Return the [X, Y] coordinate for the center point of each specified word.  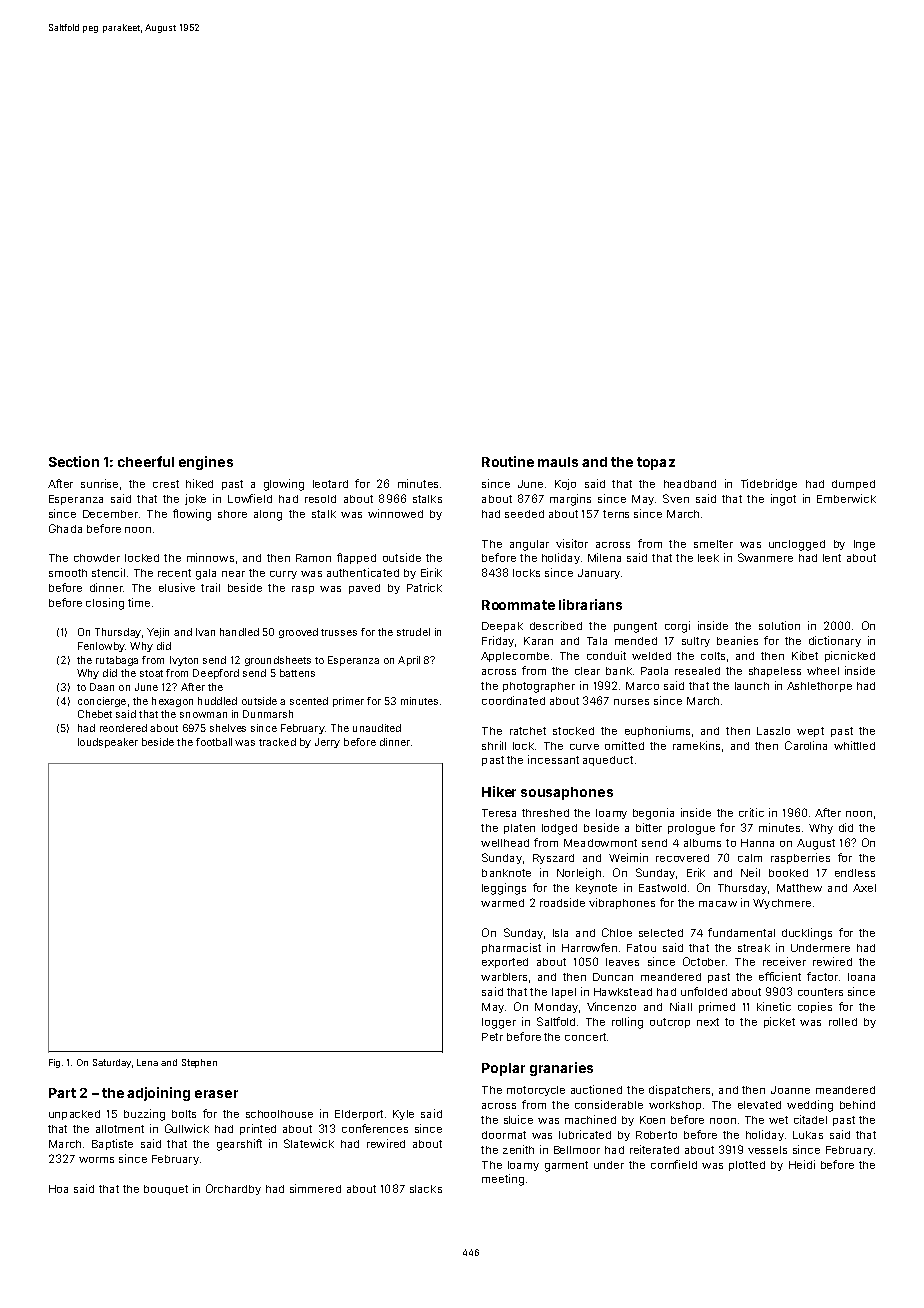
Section [74, 461]
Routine [508, 461]
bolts [184, 1114]
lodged [559, 829]
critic [751, 812]
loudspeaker [108, 743]
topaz [656, 463]
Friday [498, 641]
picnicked [850, 656]
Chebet [95, 714]
